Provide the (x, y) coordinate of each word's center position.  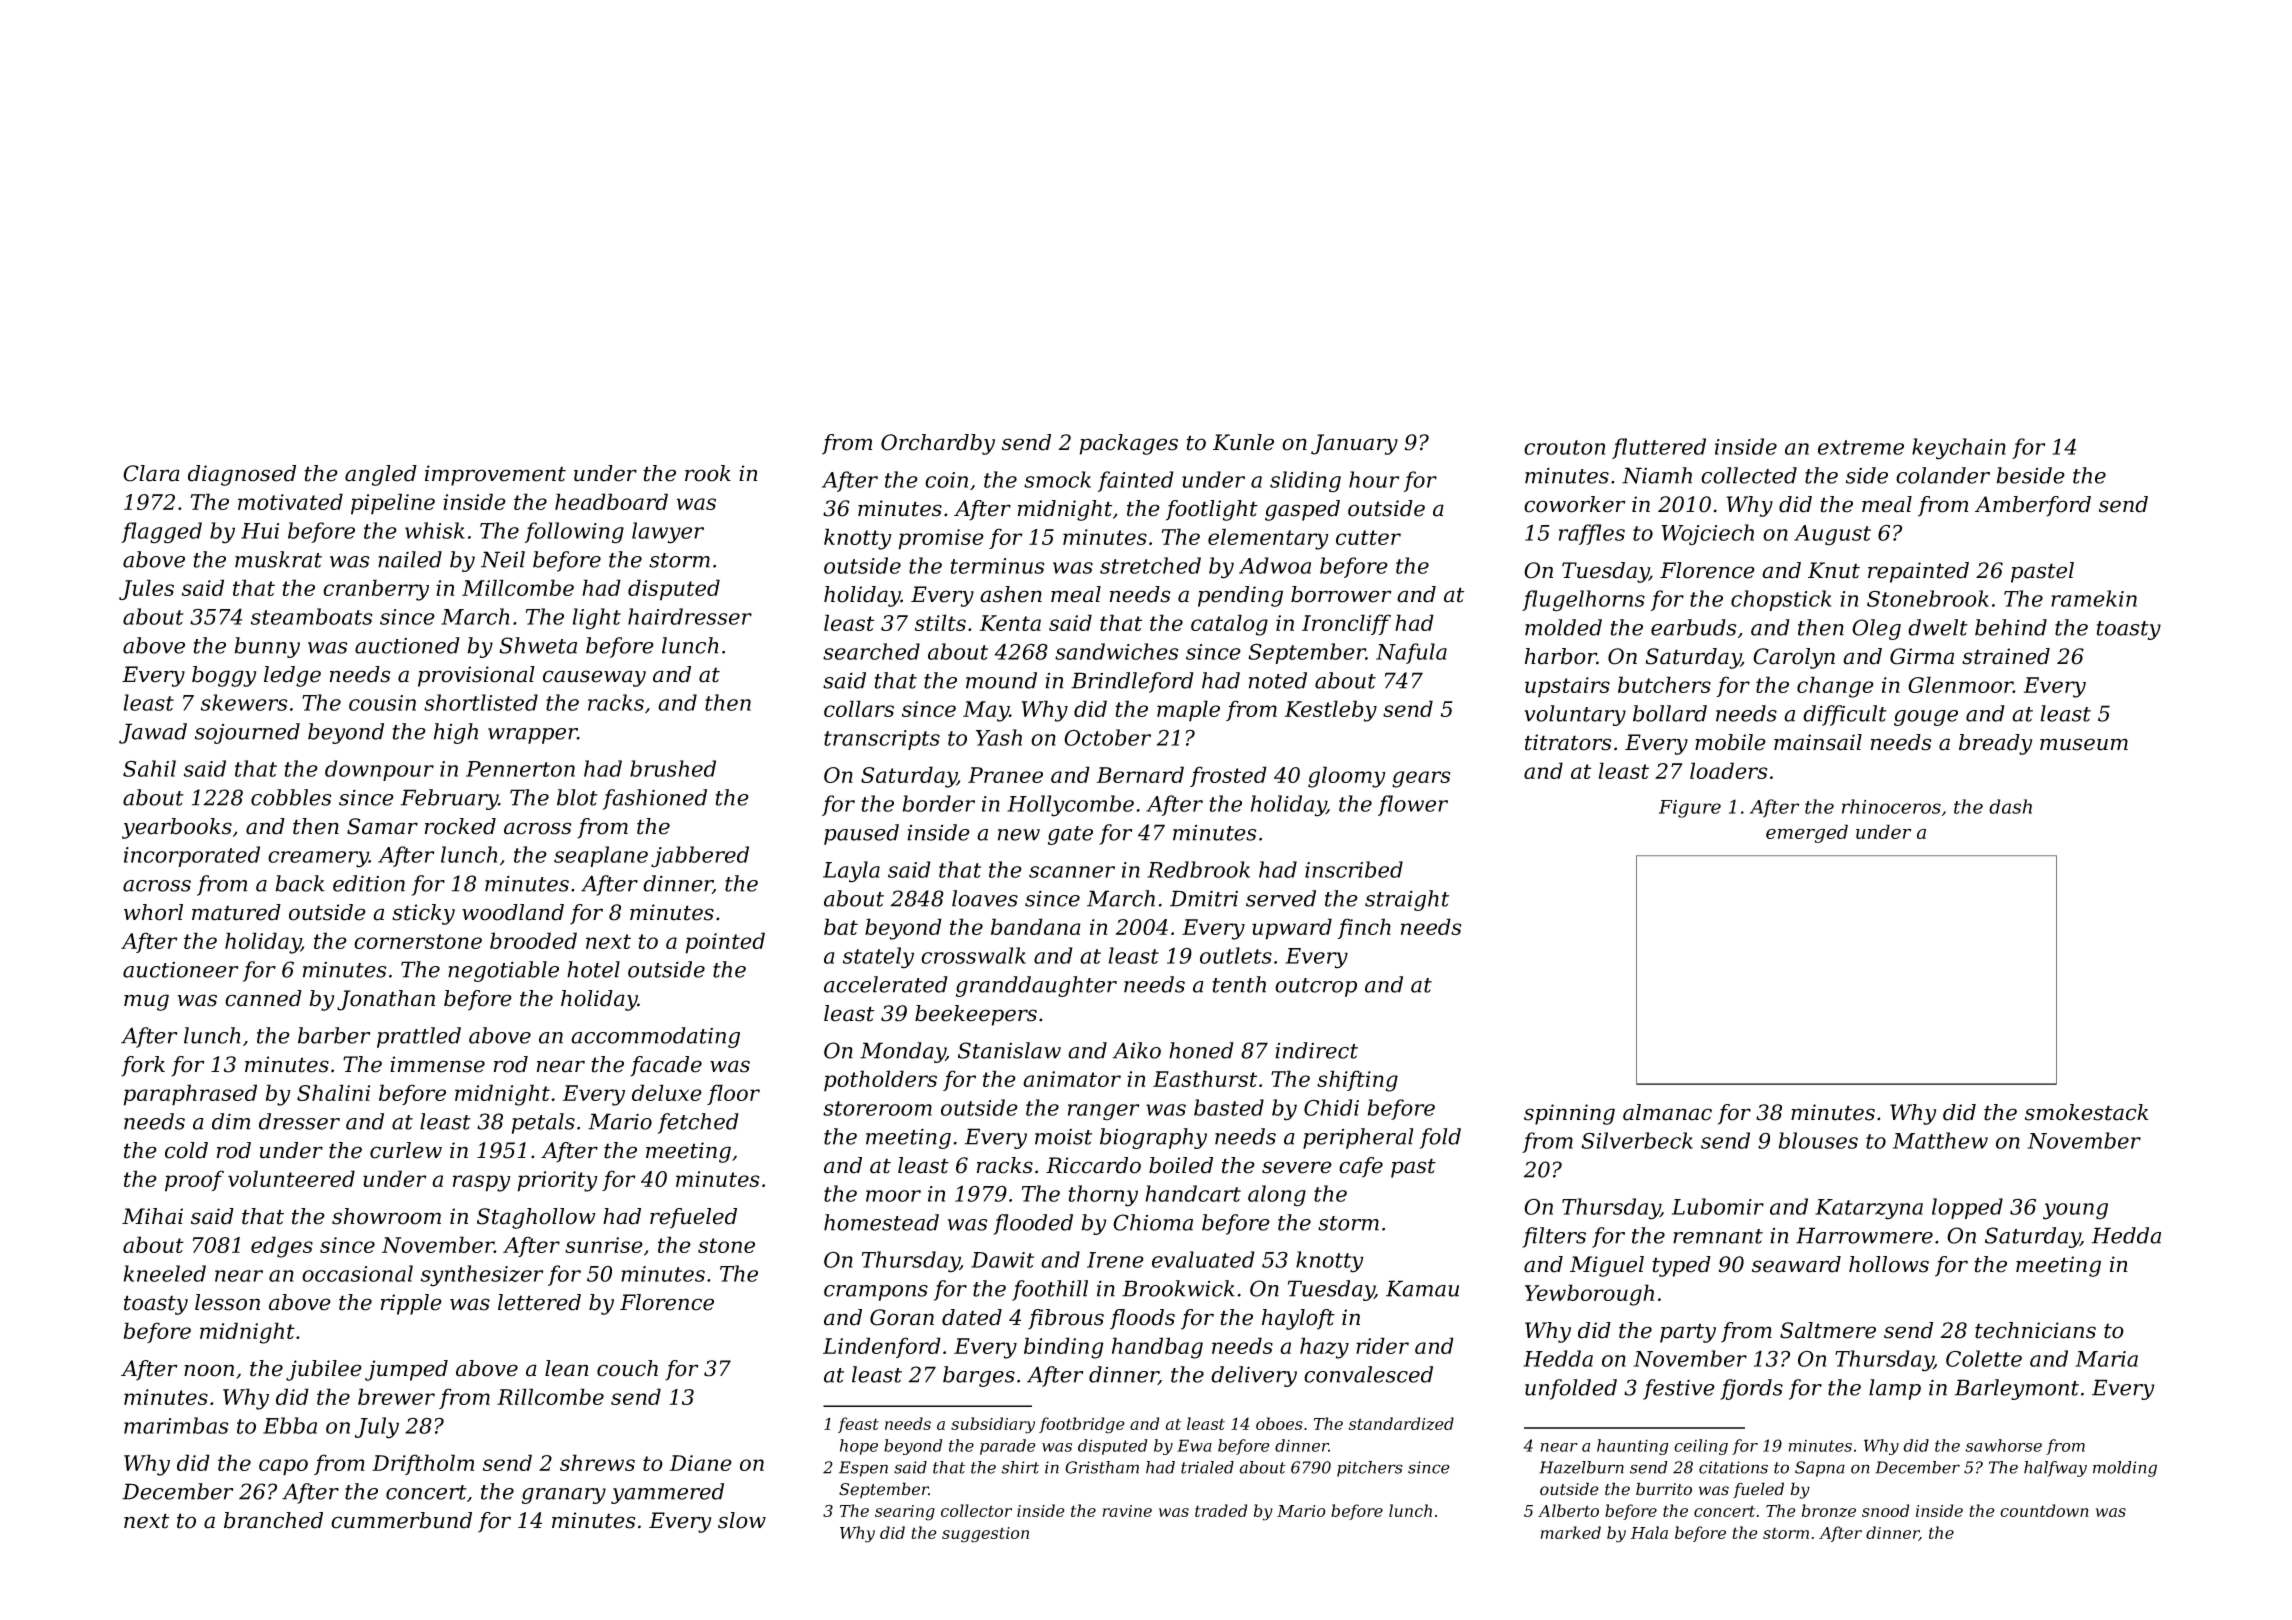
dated (972, 1317)
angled (381, 475)
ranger (1103, 1112)
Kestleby (1331, 711)
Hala (1649, 1532)
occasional (357, 1273)
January (1354, 444)
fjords (1751, 1389)
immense (437, 1064)
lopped (1967, 1208)
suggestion (985, 1535)
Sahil (149, 768)
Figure (1690, 809)
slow (742, 1520)
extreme (1861, 447)
